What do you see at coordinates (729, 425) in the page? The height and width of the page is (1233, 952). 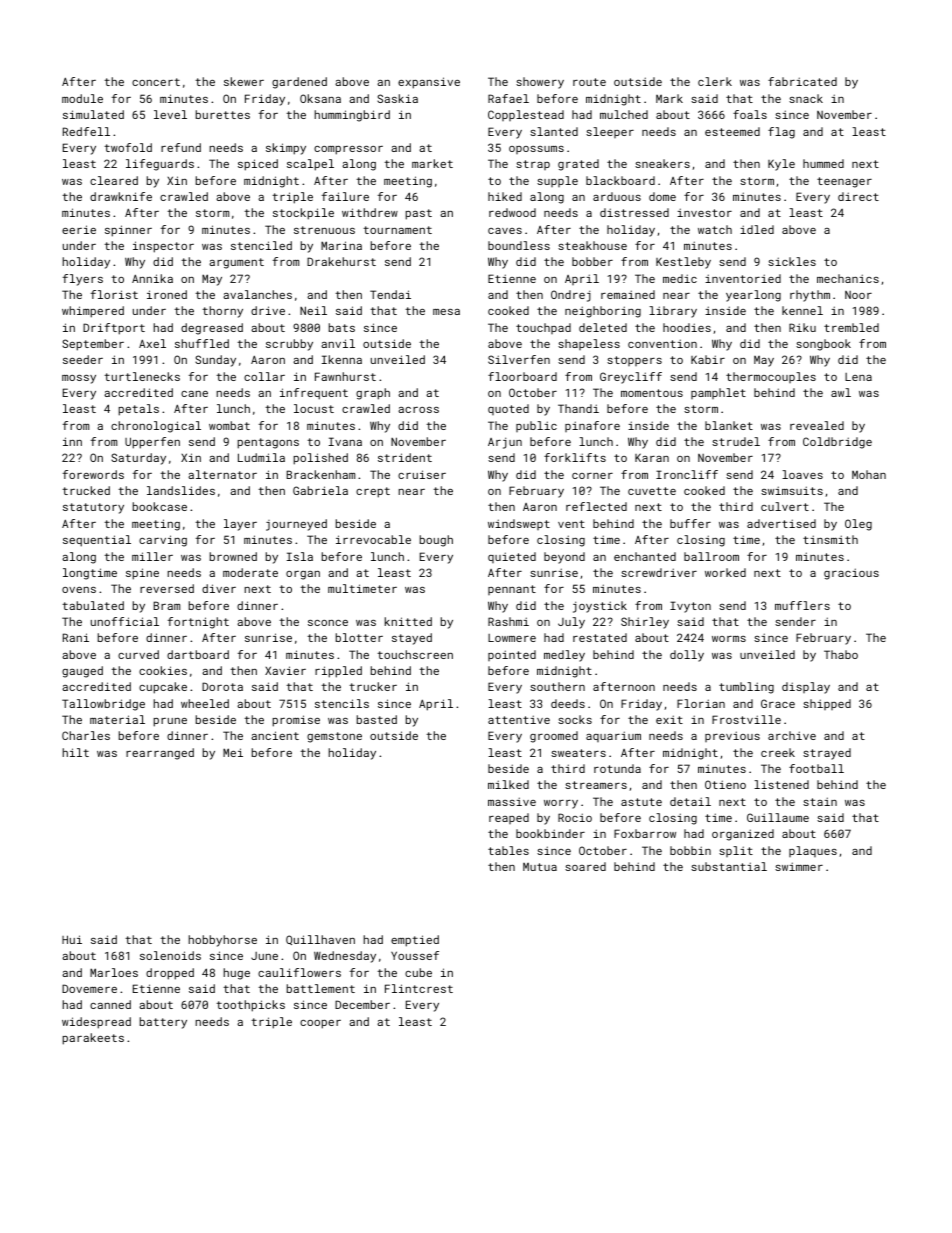 I see `blanket` at bounding box center [729, 425].
